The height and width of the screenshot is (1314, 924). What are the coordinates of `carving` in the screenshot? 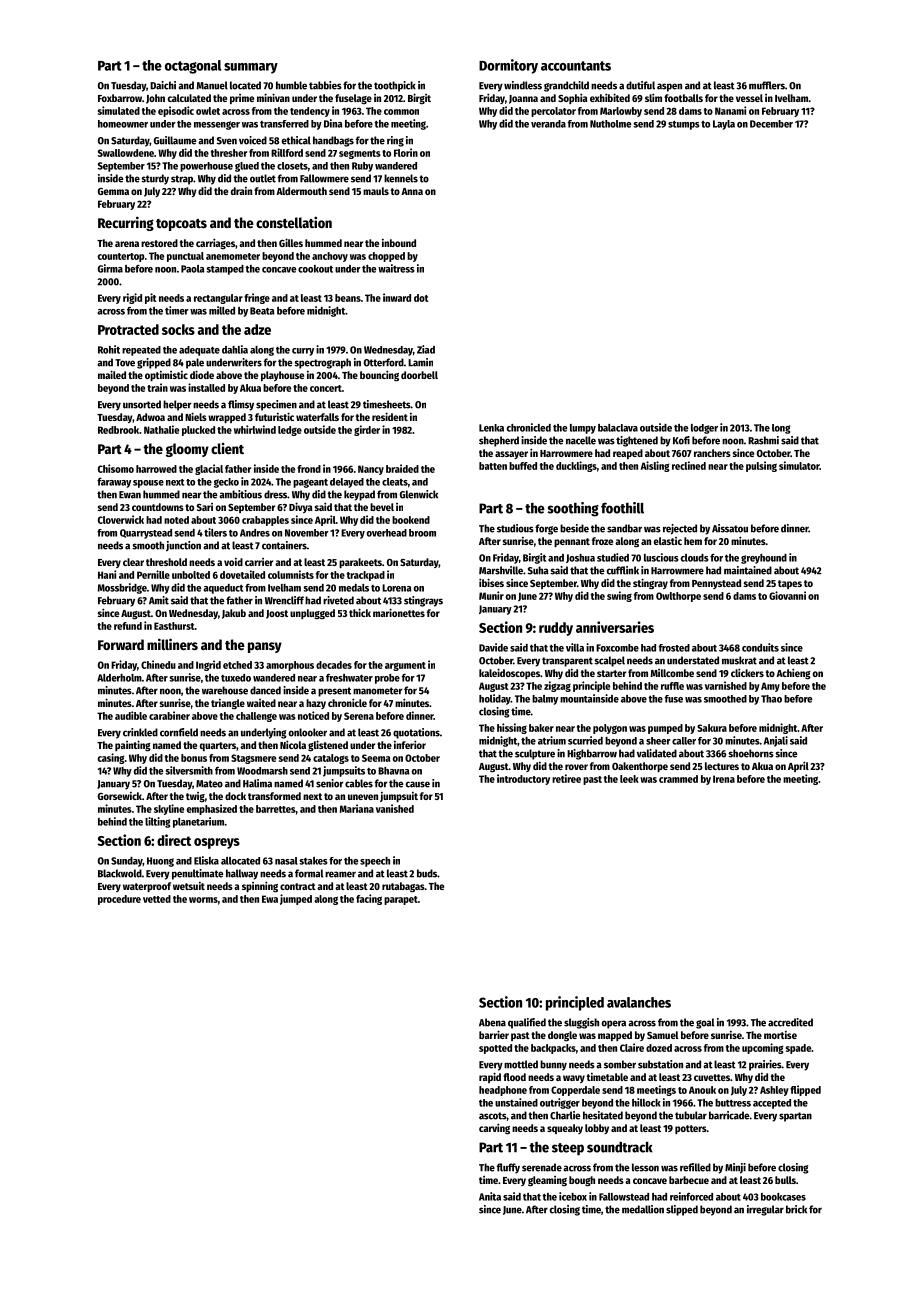 It's located at (494, 1129).
